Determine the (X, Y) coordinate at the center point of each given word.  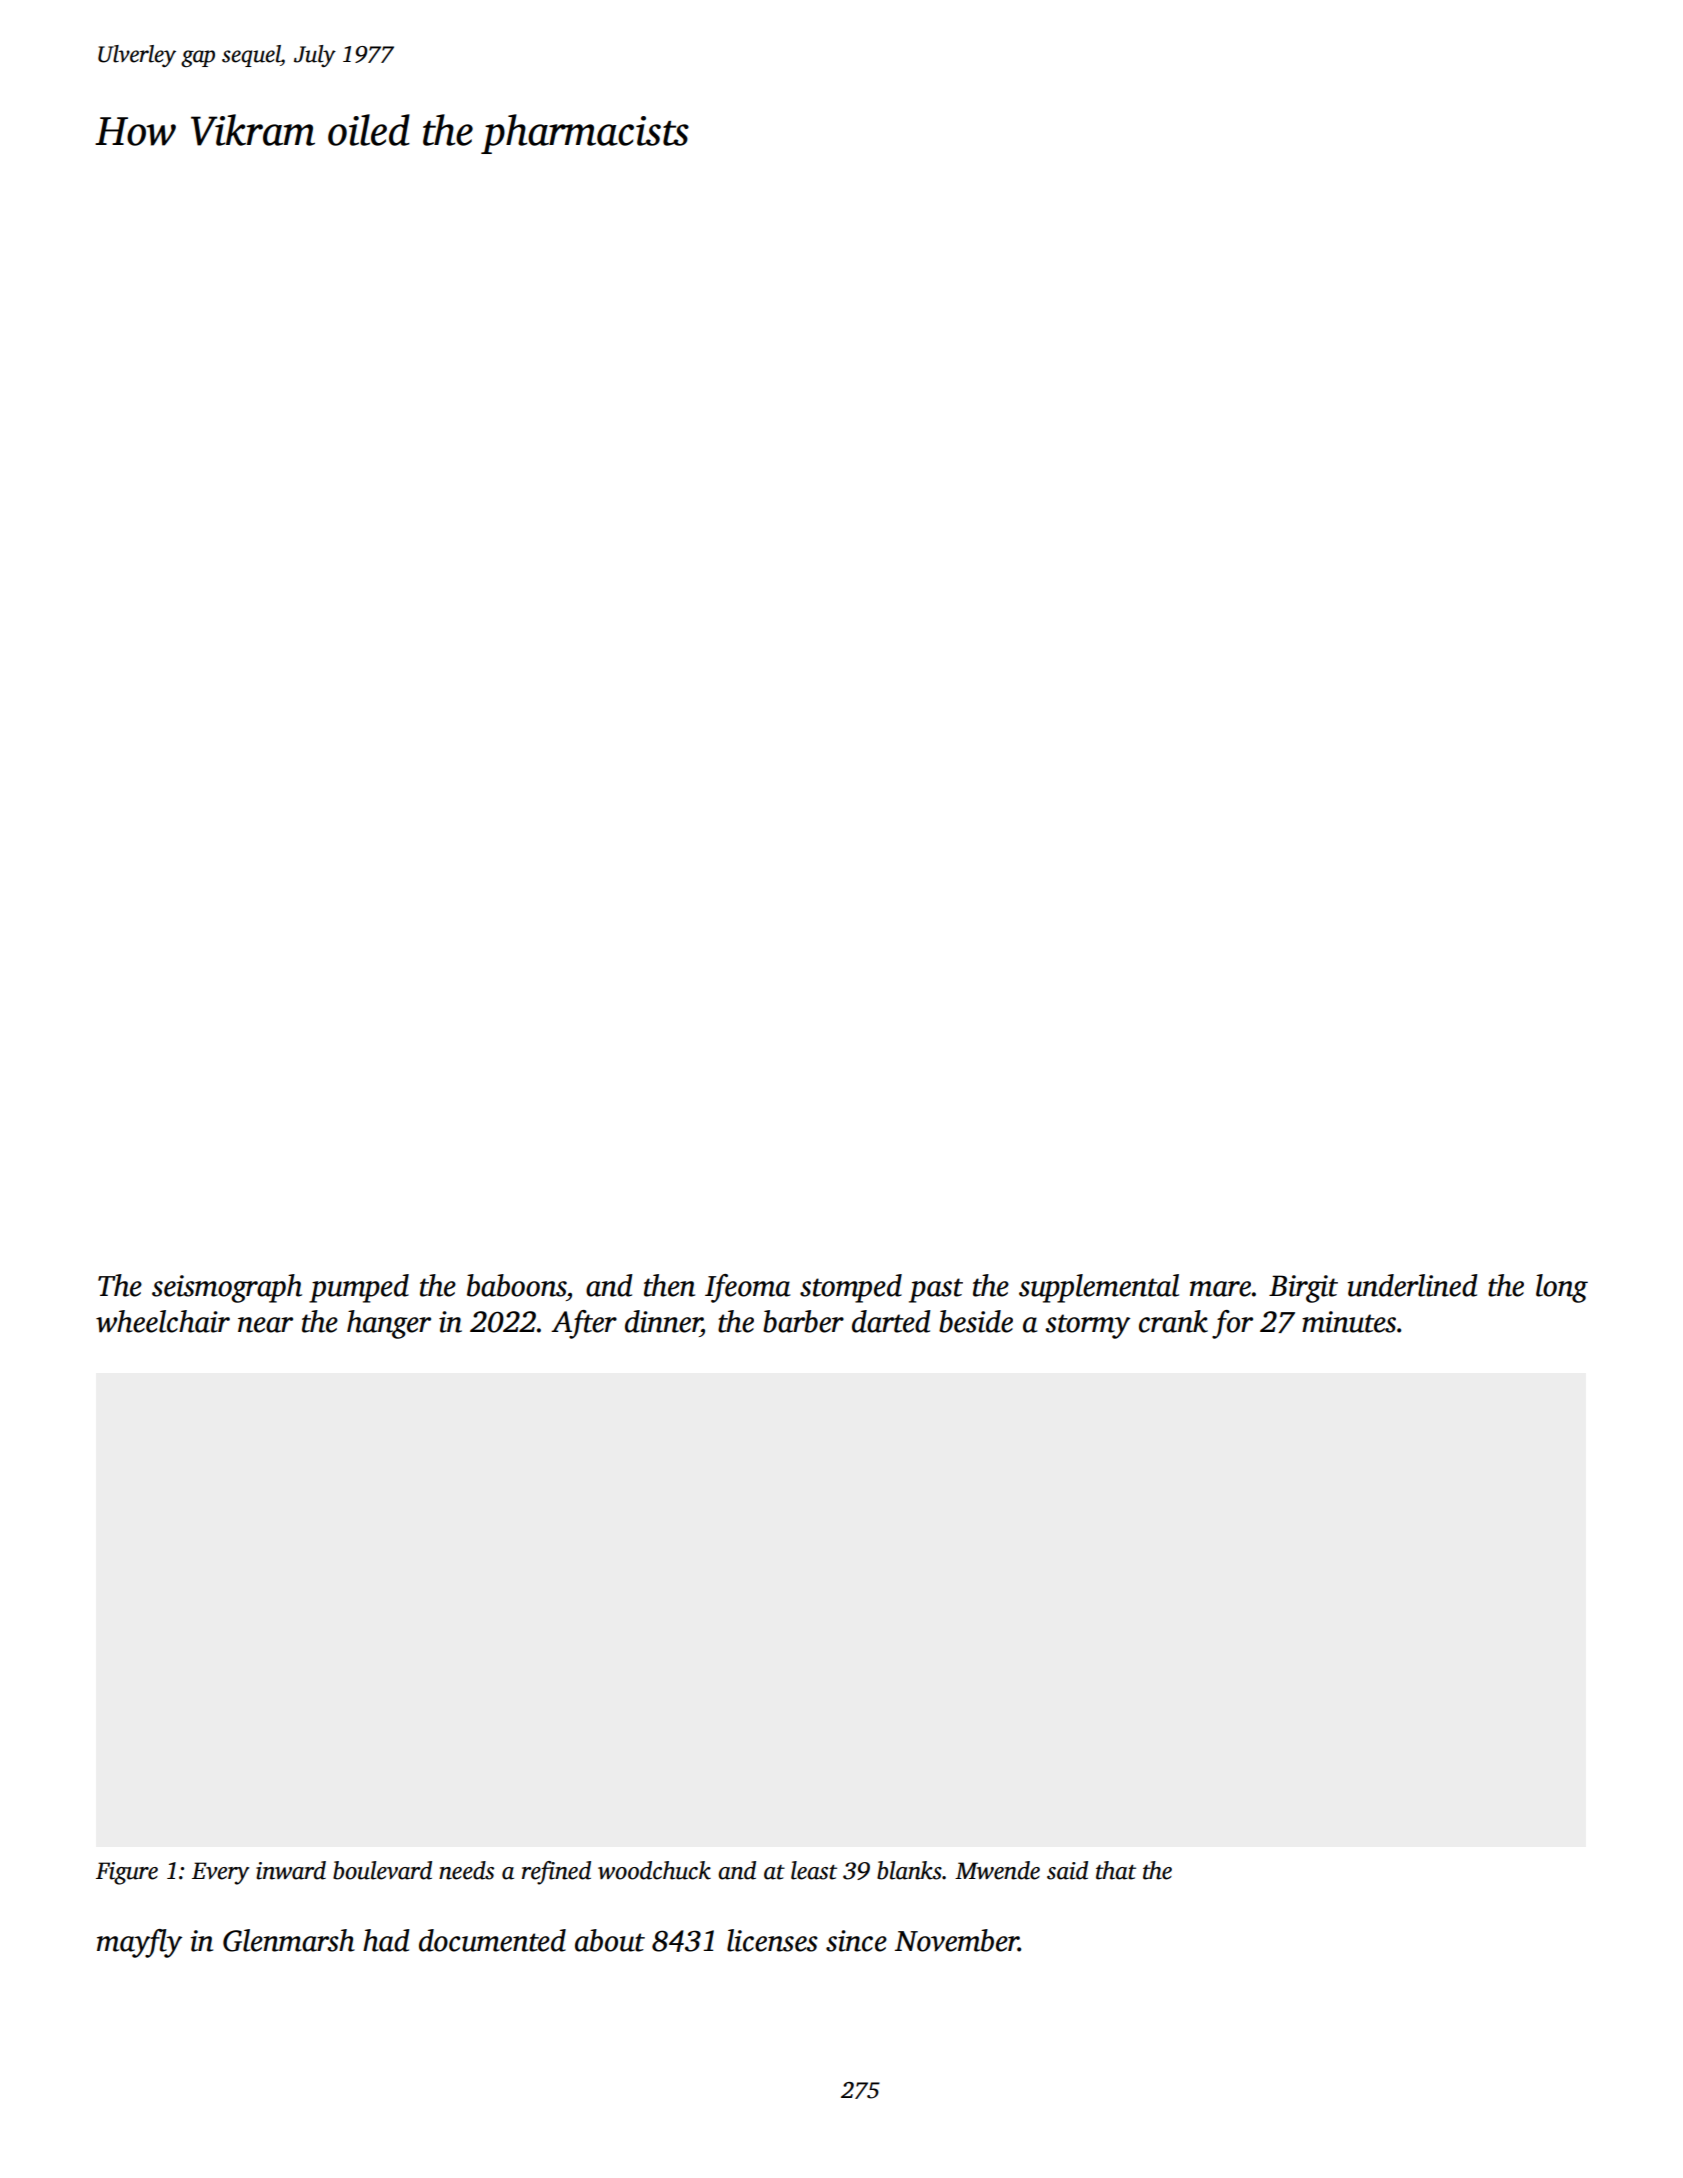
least (814, 1870)
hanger (389, 1324)
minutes (1349, 1322)
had (386, 1940)
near (265, 1325)
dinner (663, 1321)
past (936, 1290)
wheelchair (163, 1321)
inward (291, 1870)
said (1067, 1870)
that (1116, 1870)
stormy (1087, 1326)
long (1562, 1288)
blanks (909, 1870)
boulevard (382, 1870)
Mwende (997, 1870)
